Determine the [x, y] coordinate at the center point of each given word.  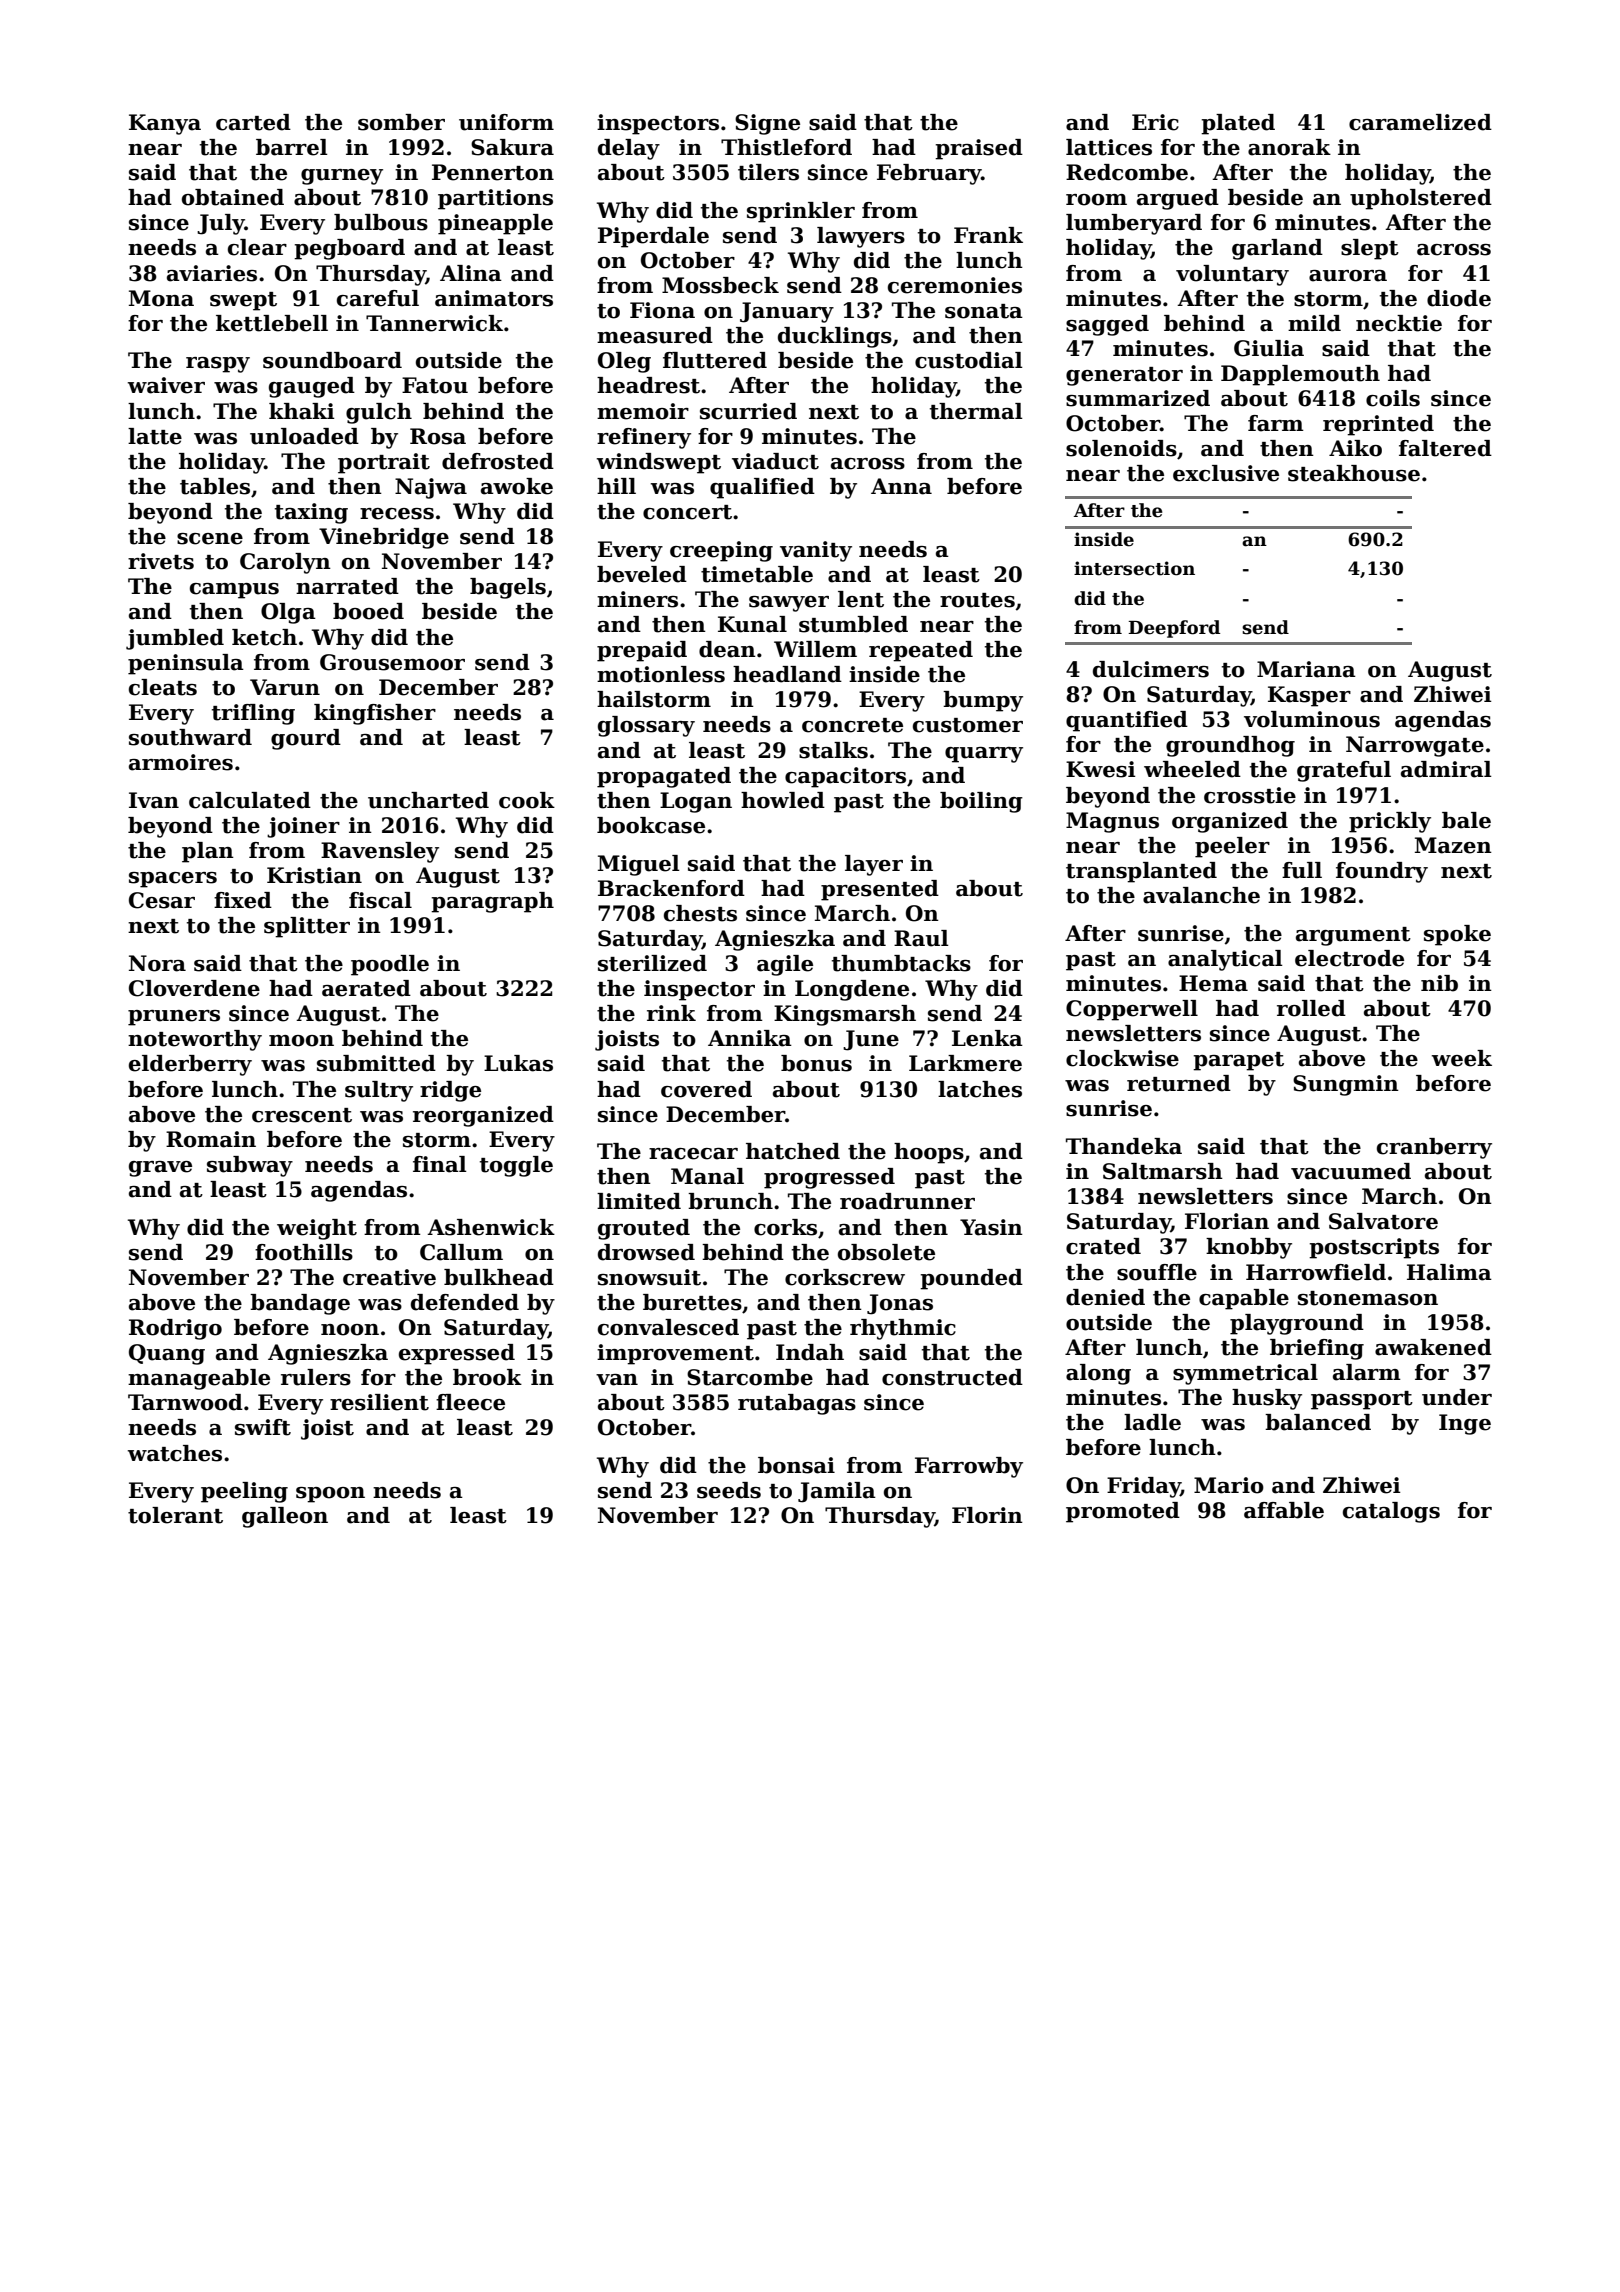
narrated [347, 586]
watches [175, 1453]
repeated [921, 651]
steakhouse [1354, 473]
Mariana [1306, 669]
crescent [302, 1115]
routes [977, 600]
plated [1238, 124]
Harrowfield [1316, 1272]
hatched [793, 1151]
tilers [768, 172]
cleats [163, 687]
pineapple [495, 224]
